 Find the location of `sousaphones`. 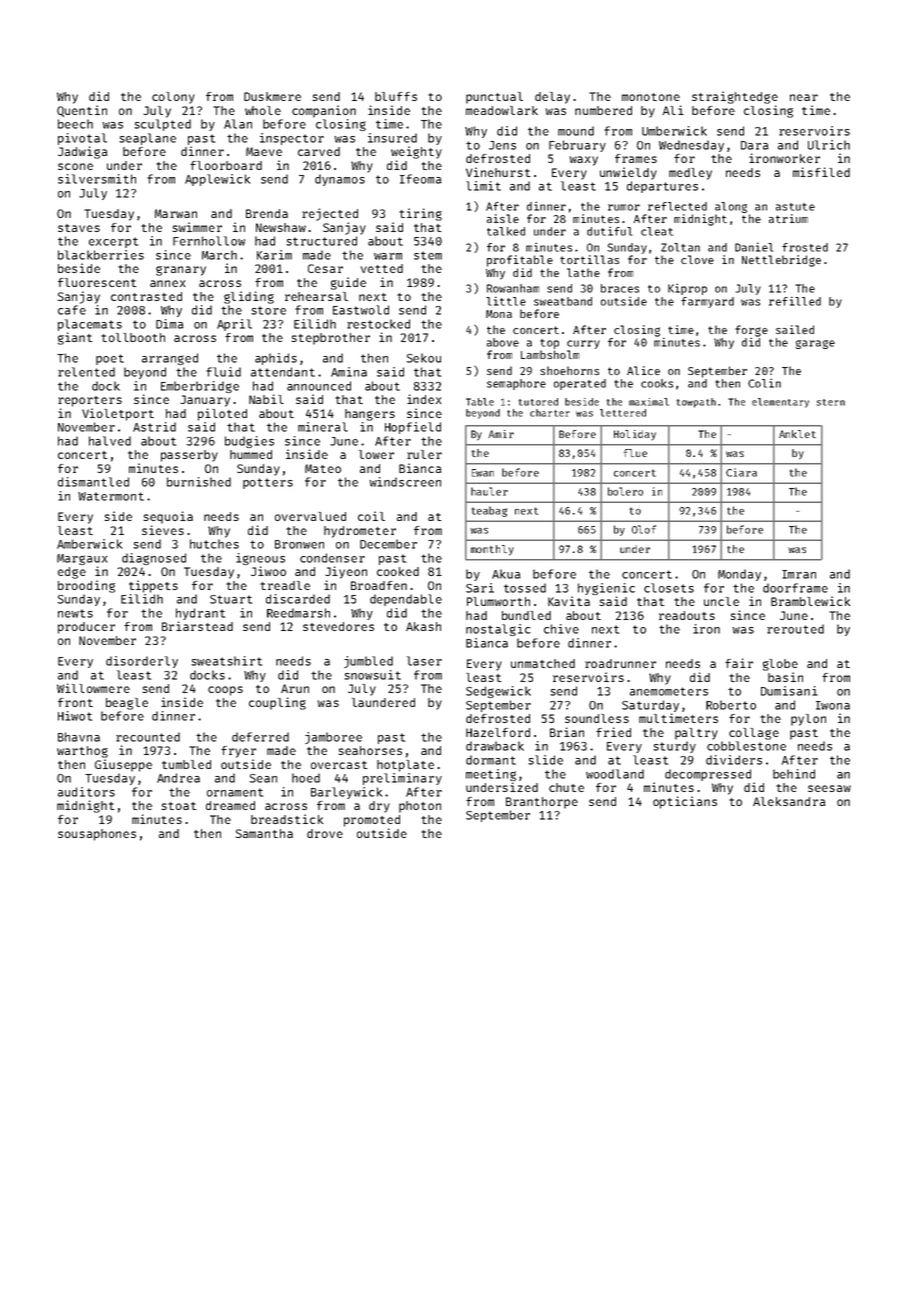

sousaphones is located at coordinates (97, 835).
